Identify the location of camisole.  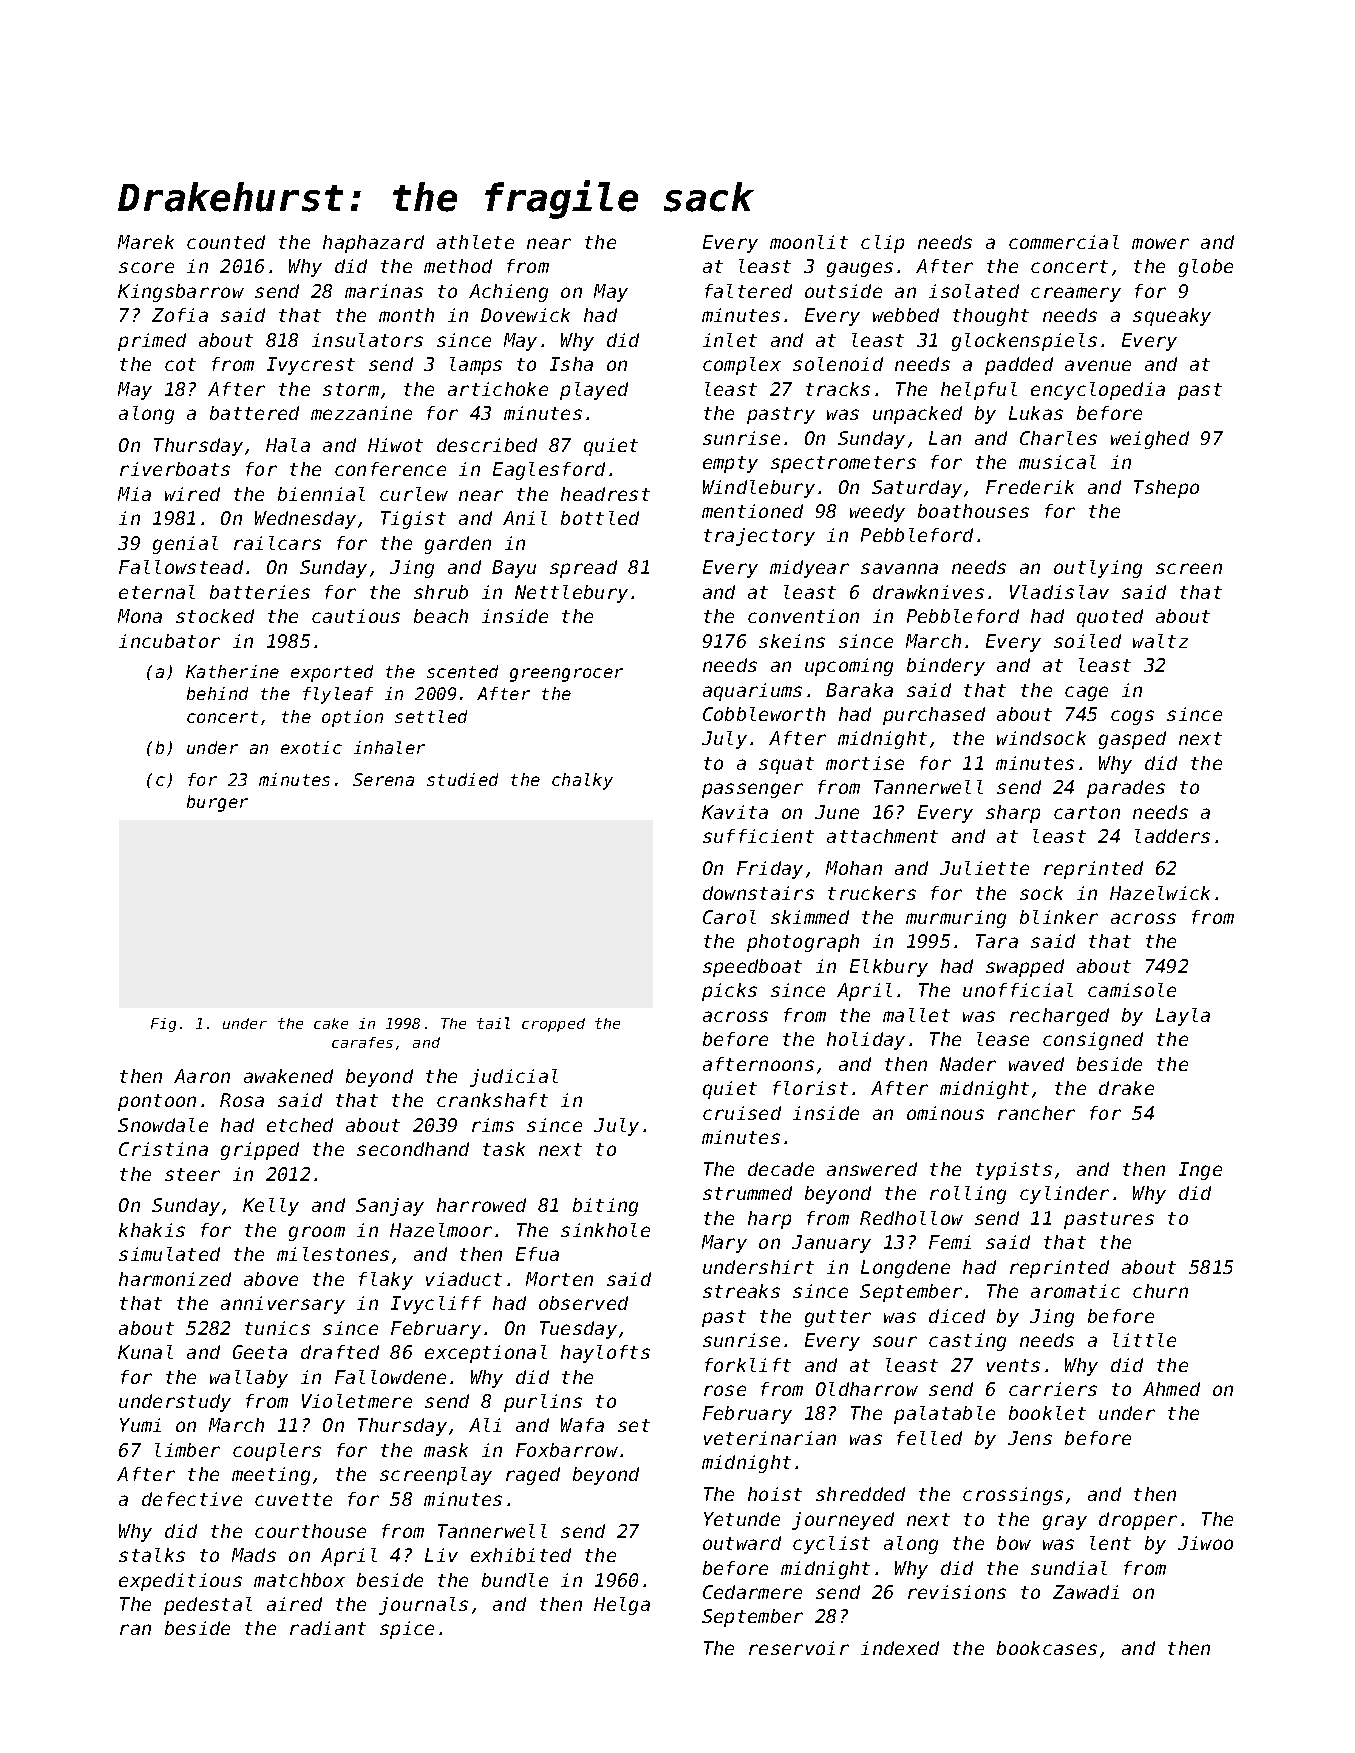
(1132, 990).
